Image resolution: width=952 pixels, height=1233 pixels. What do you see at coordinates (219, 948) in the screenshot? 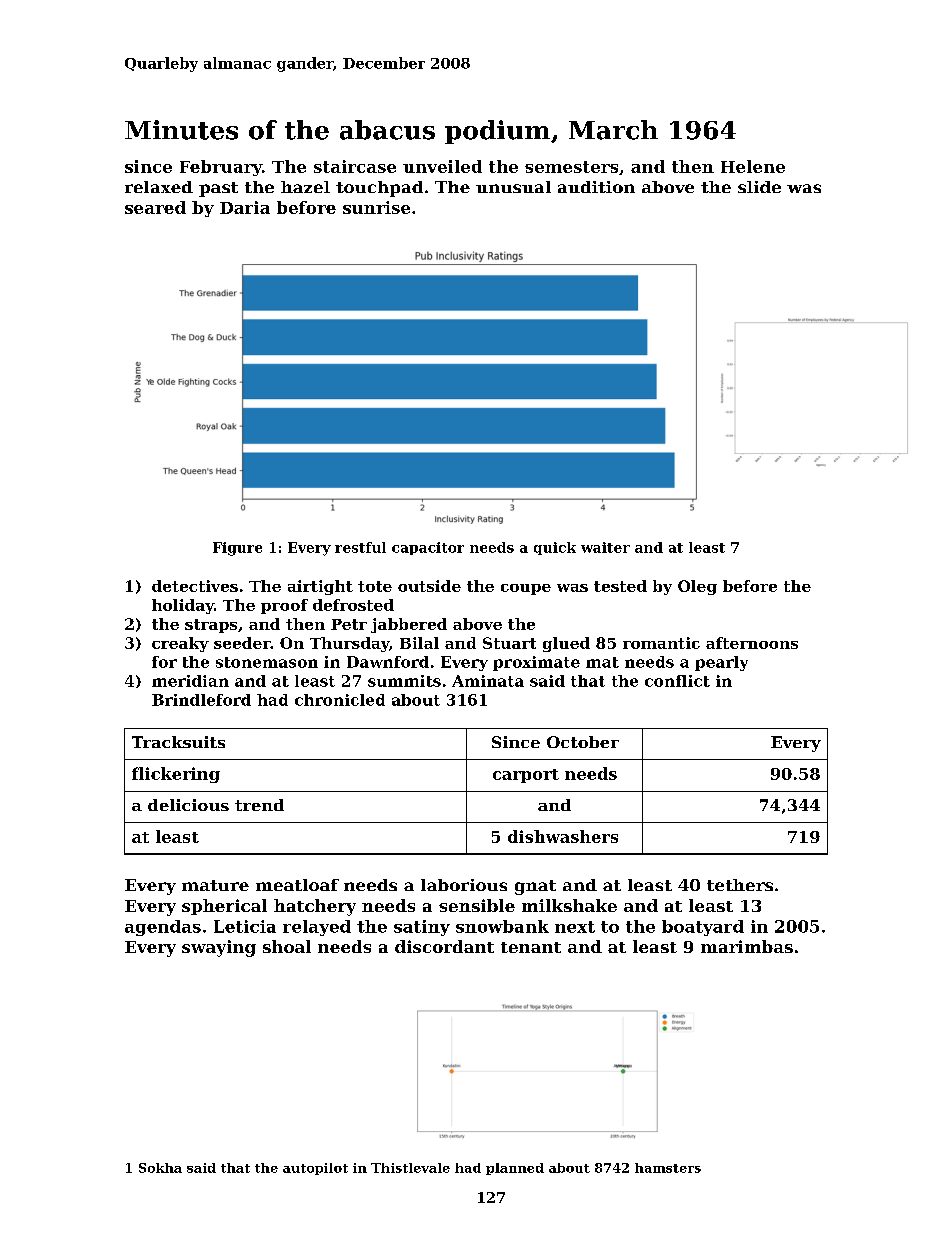
I see `swaying` at bounding box center [219, 948].
